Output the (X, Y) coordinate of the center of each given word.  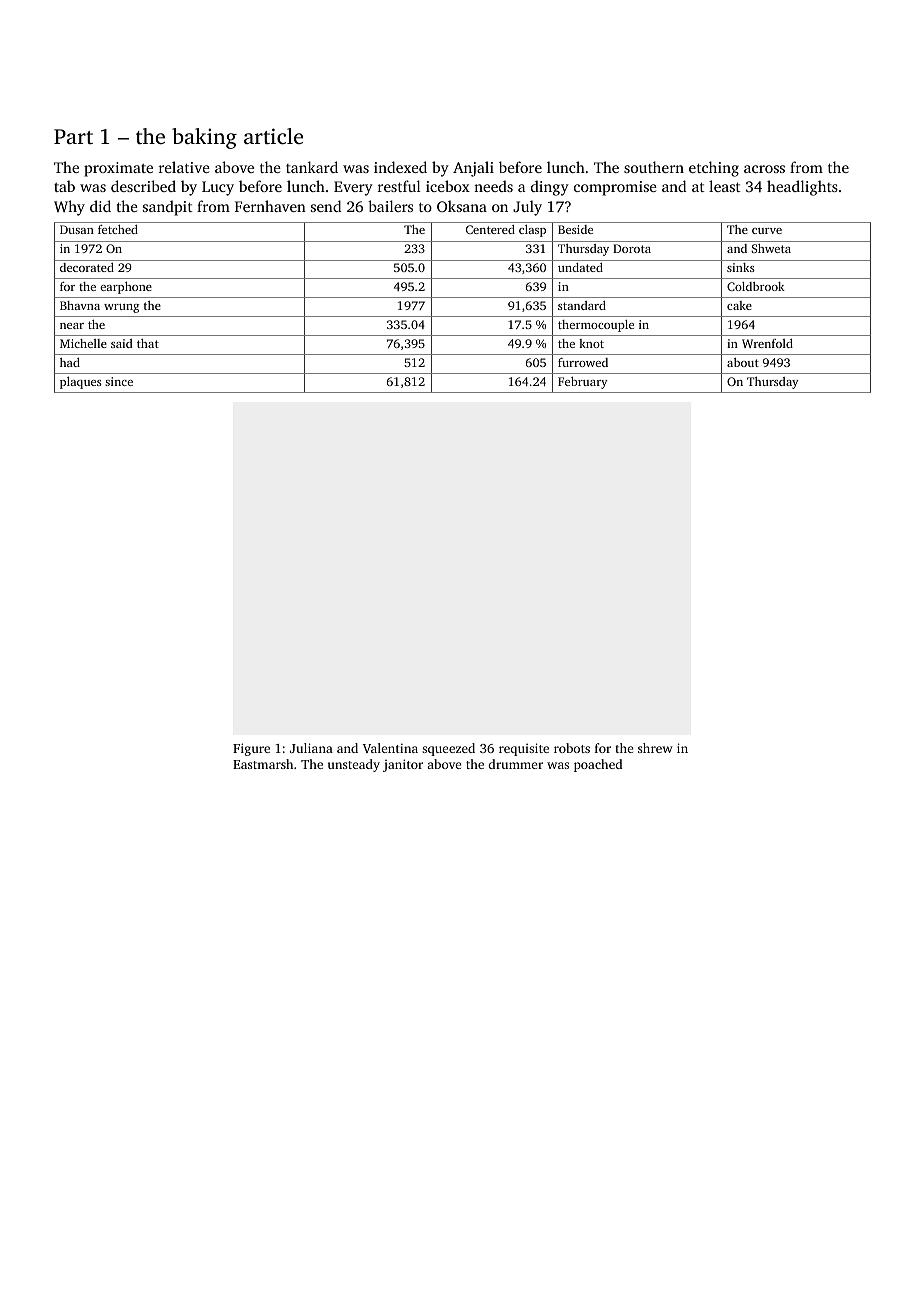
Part (73, 136)
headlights (802, 188)
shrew (655, 748)
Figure (251, 749)
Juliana (311, 748)
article (273, 136)
